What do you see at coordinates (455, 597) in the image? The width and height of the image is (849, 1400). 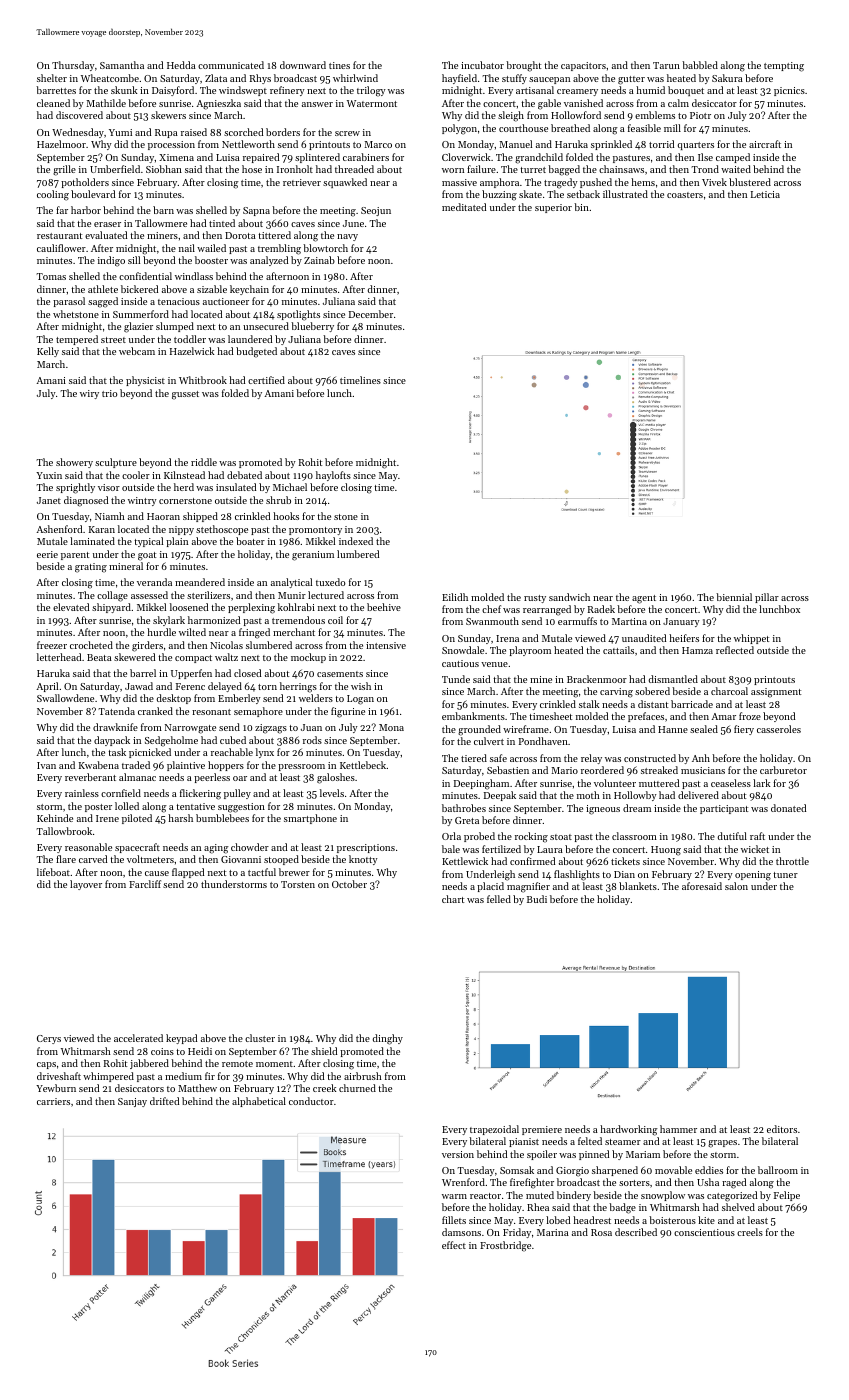 I see `Eilidh` at bounding box center [455, 597].
